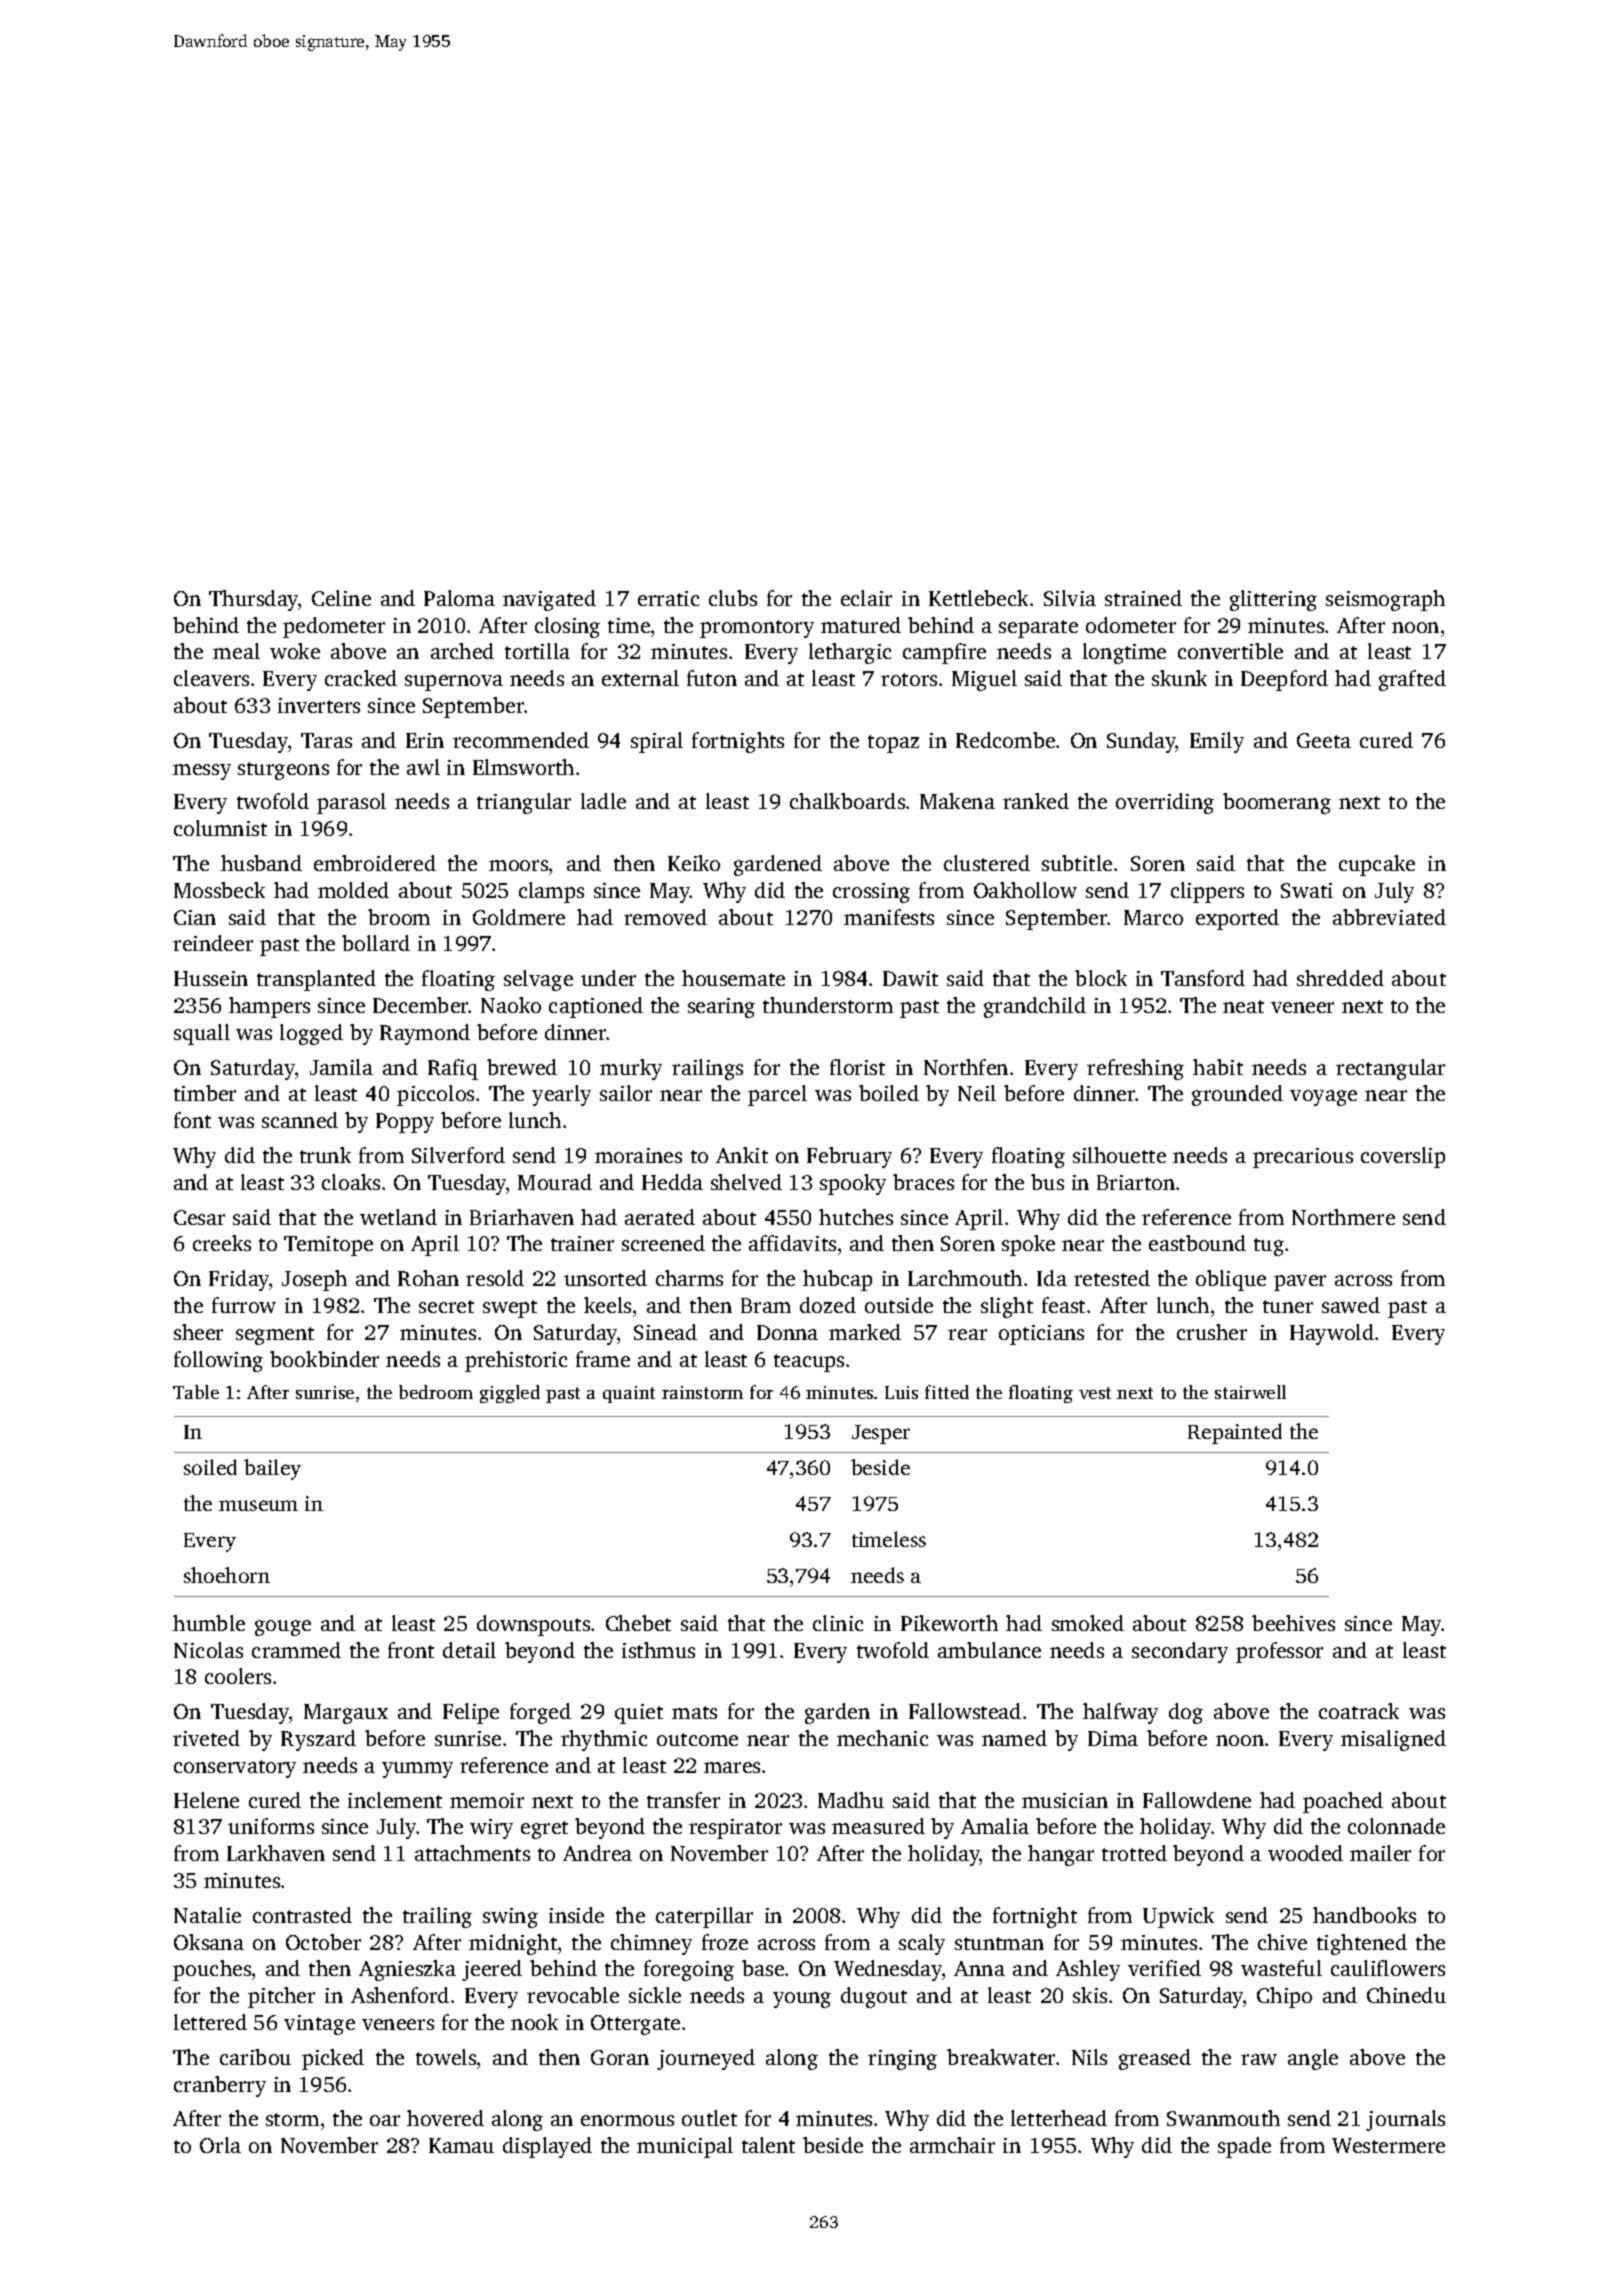 This image has height=2292, width=1620. I want to click on sawed, so click(1351, 1305).
